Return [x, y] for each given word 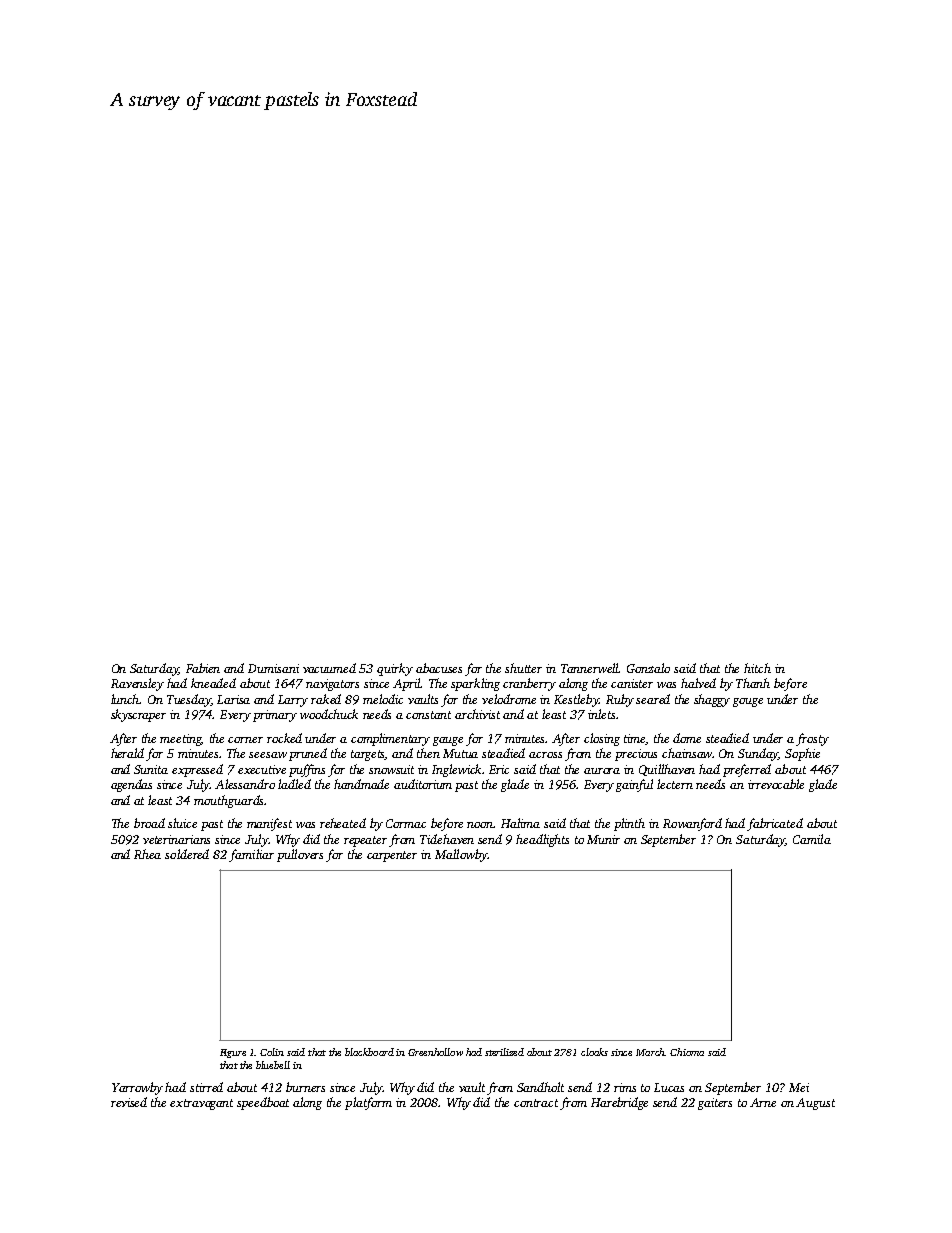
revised [129, 1102]
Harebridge [619, 1103]
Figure [233, 1053]
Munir [603, 839]
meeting [181, 740]
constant [428, 715]
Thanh [753, 683]
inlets [601, 714]
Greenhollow [435, 1052]
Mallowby [461, 855]
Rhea [147, 854]
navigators [332, 685]
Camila [812, 839]
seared [653, 699]
